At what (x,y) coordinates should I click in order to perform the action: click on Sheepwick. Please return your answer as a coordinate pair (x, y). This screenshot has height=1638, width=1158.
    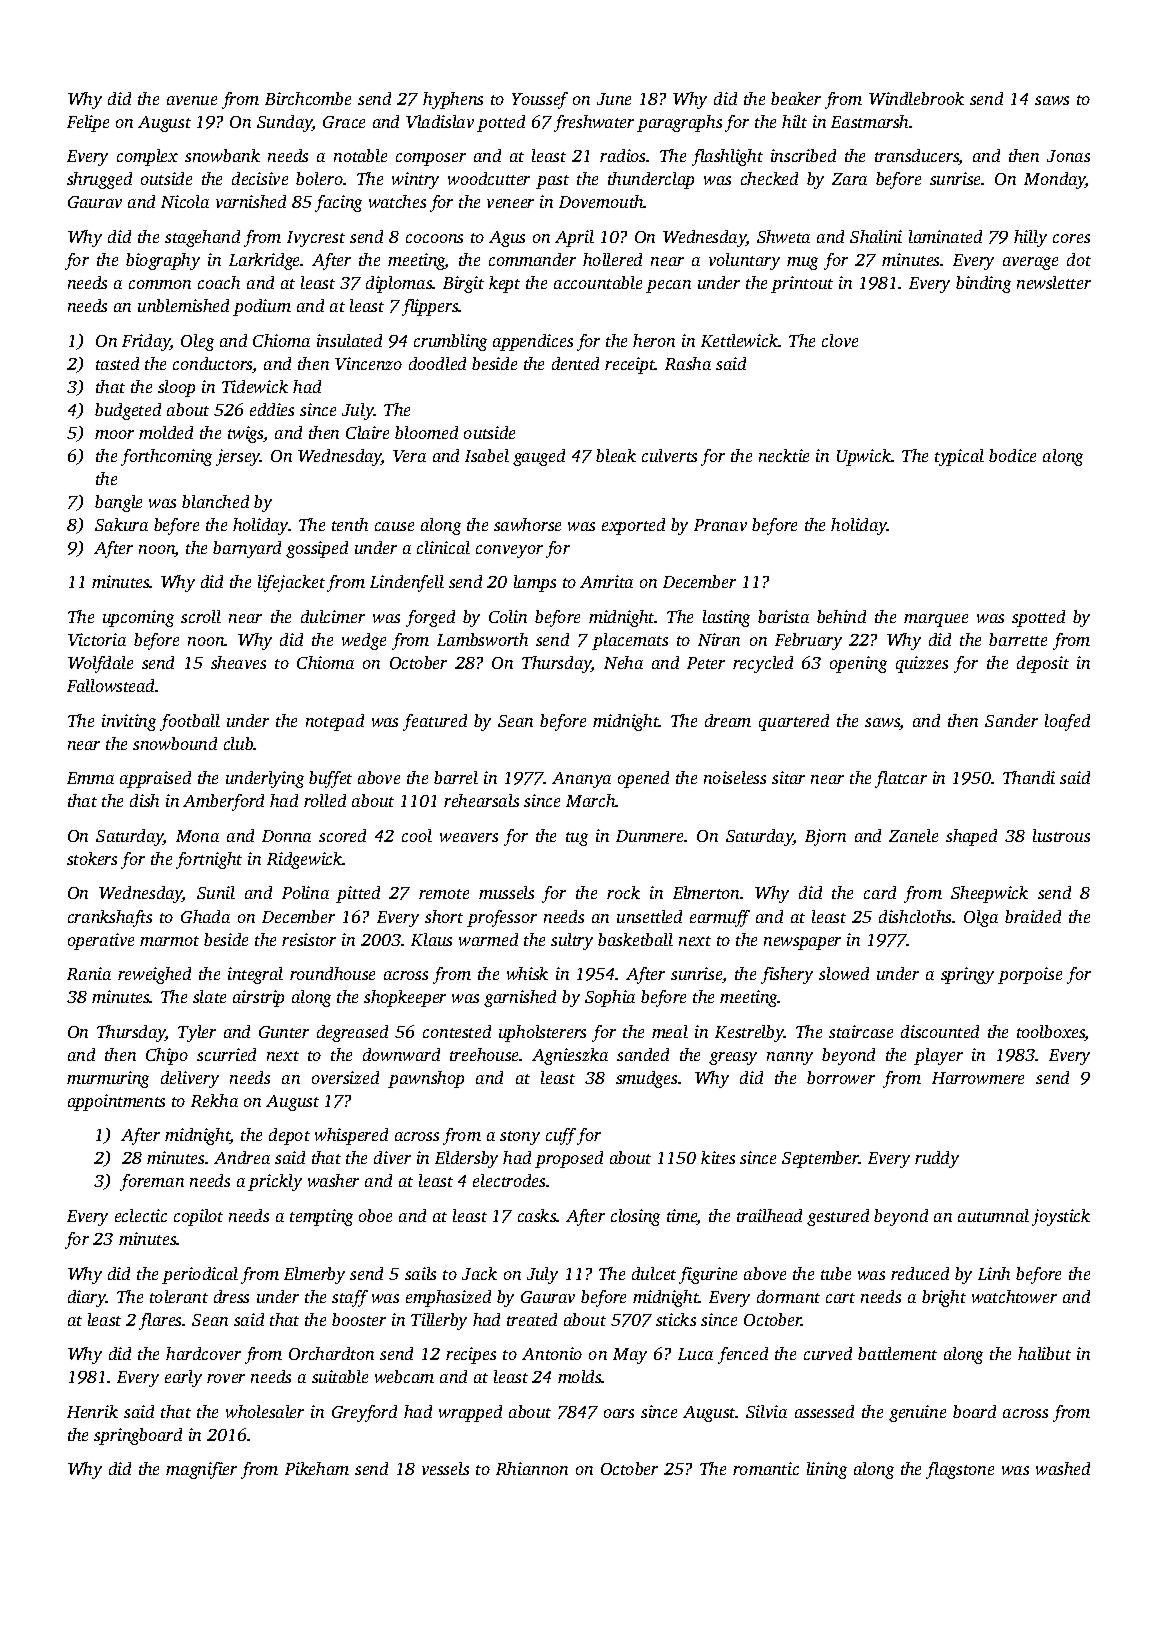
    Looking at the image, I should click on (989, 894).
